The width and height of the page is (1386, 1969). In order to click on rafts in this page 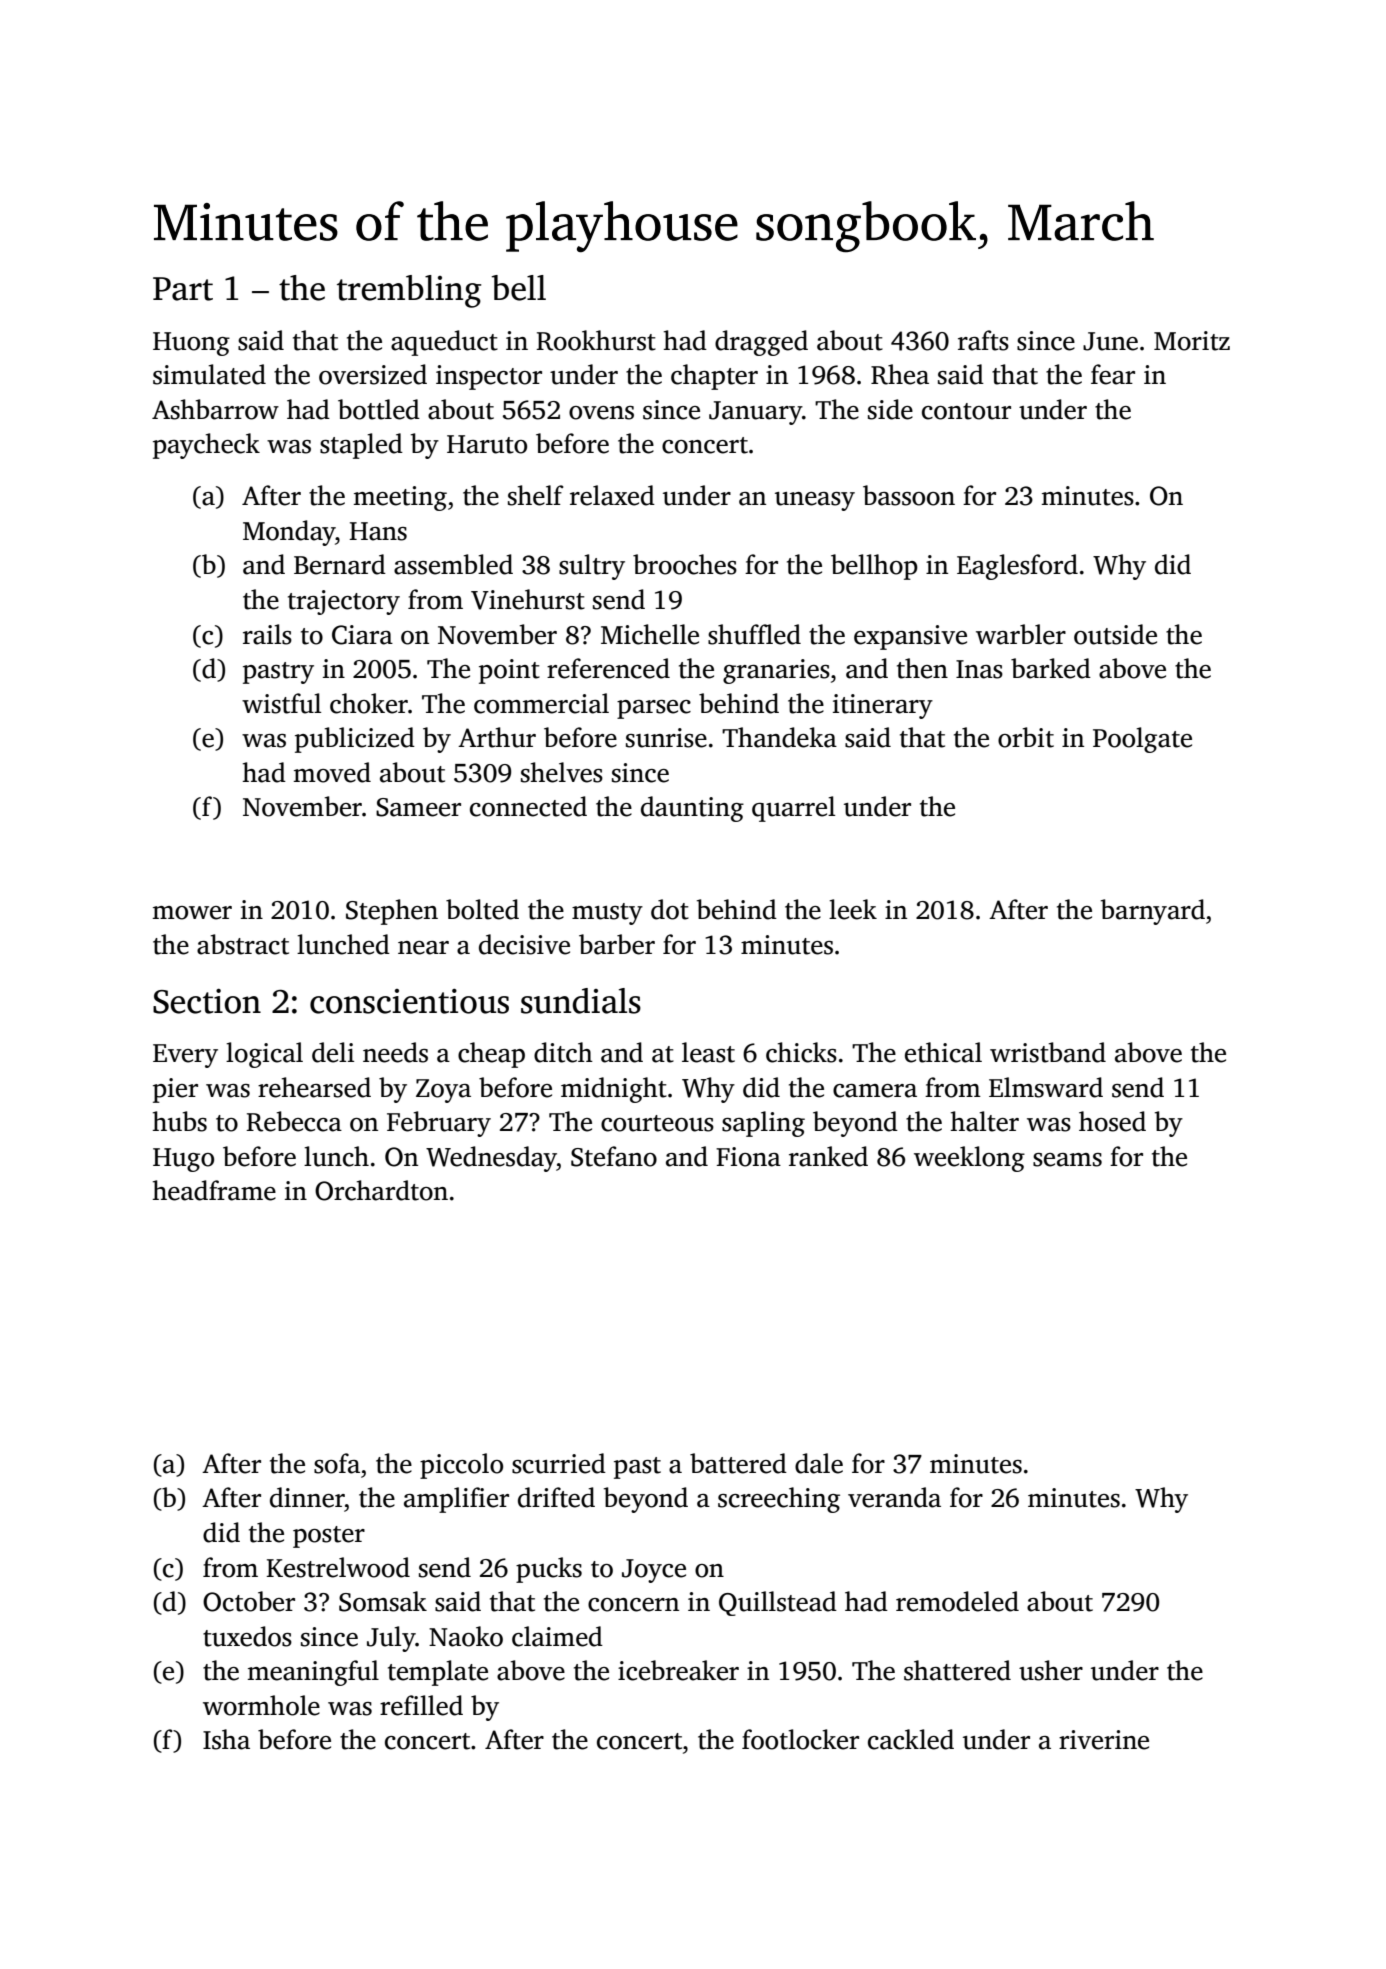, I will do `click(983, 340)`.
